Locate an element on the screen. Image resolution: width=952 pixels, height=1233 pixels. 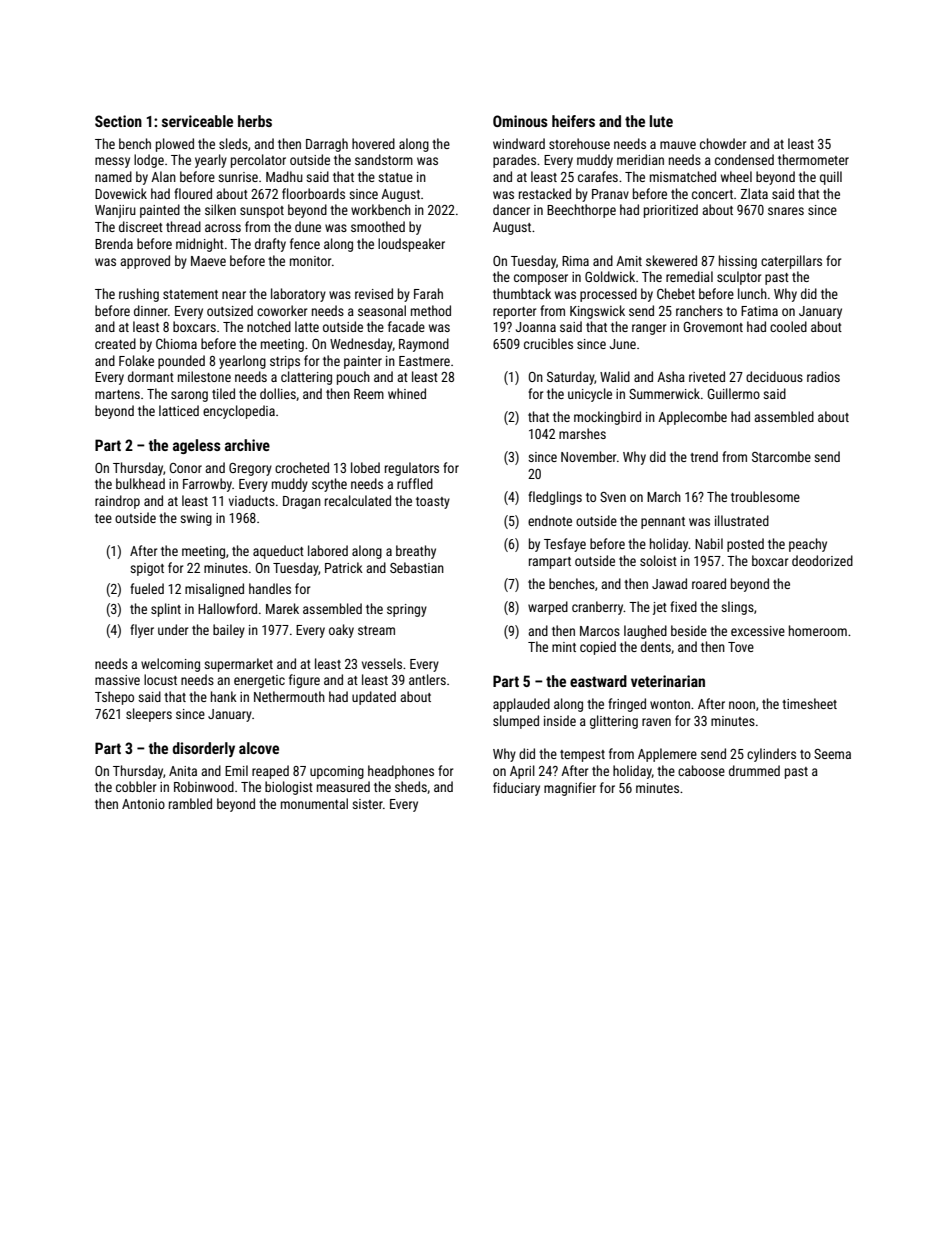
herbs is located at coordinates (255, 121).
